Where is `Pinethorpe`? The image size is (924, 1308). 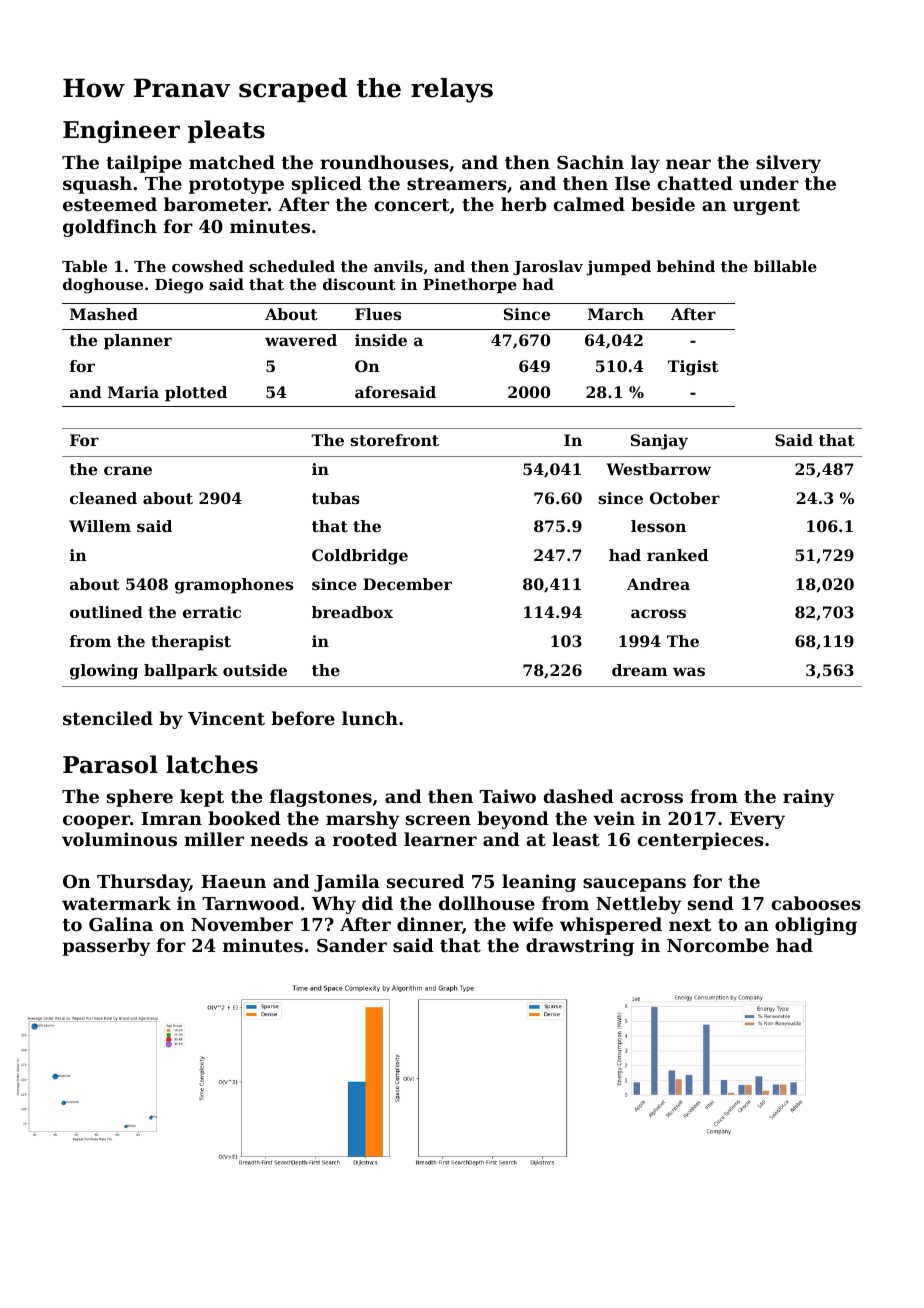 Pinethorpe is located at coordinates (470, 285).
